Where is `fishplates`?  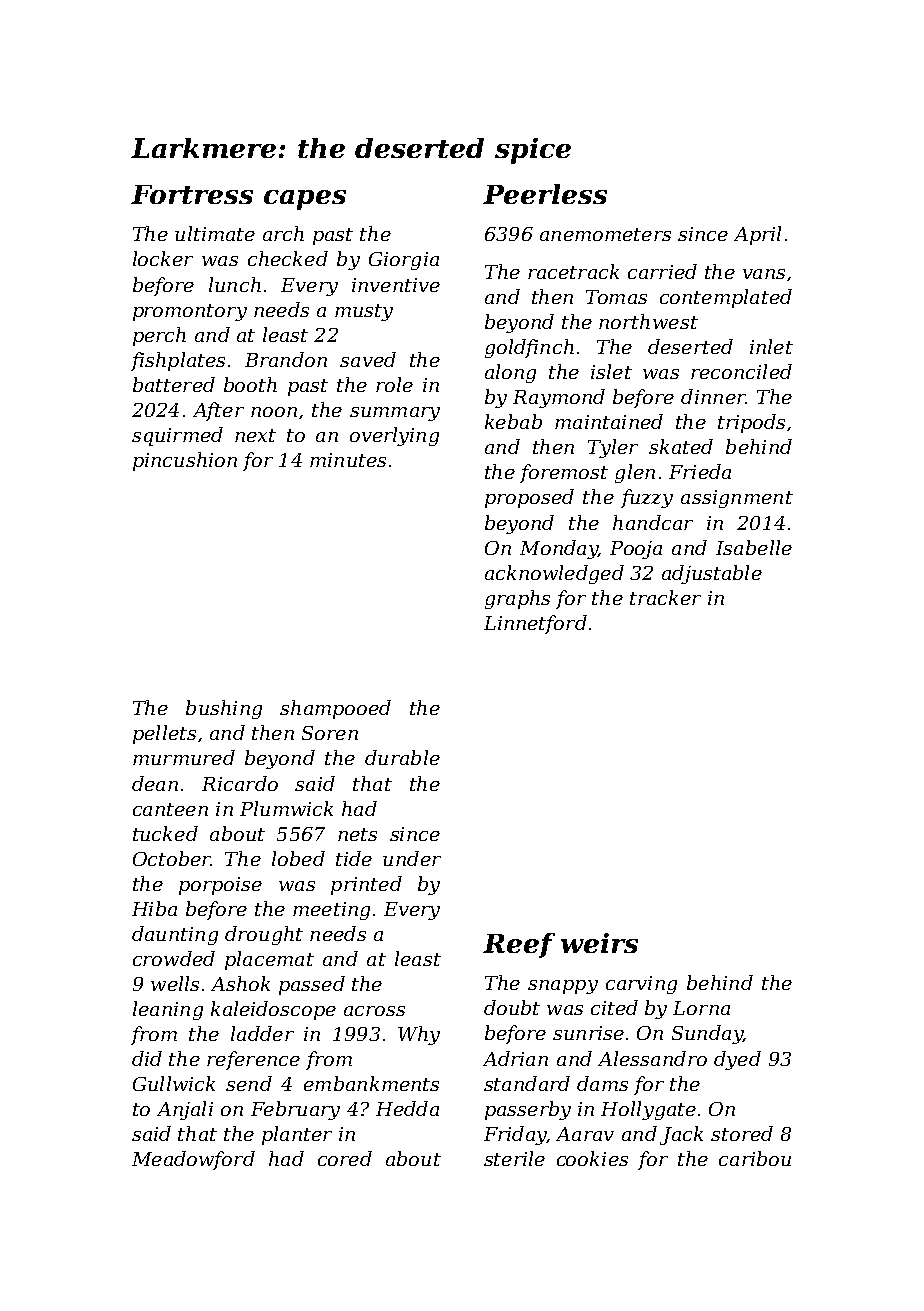 fishplates is located at coordinates (178, 361).
